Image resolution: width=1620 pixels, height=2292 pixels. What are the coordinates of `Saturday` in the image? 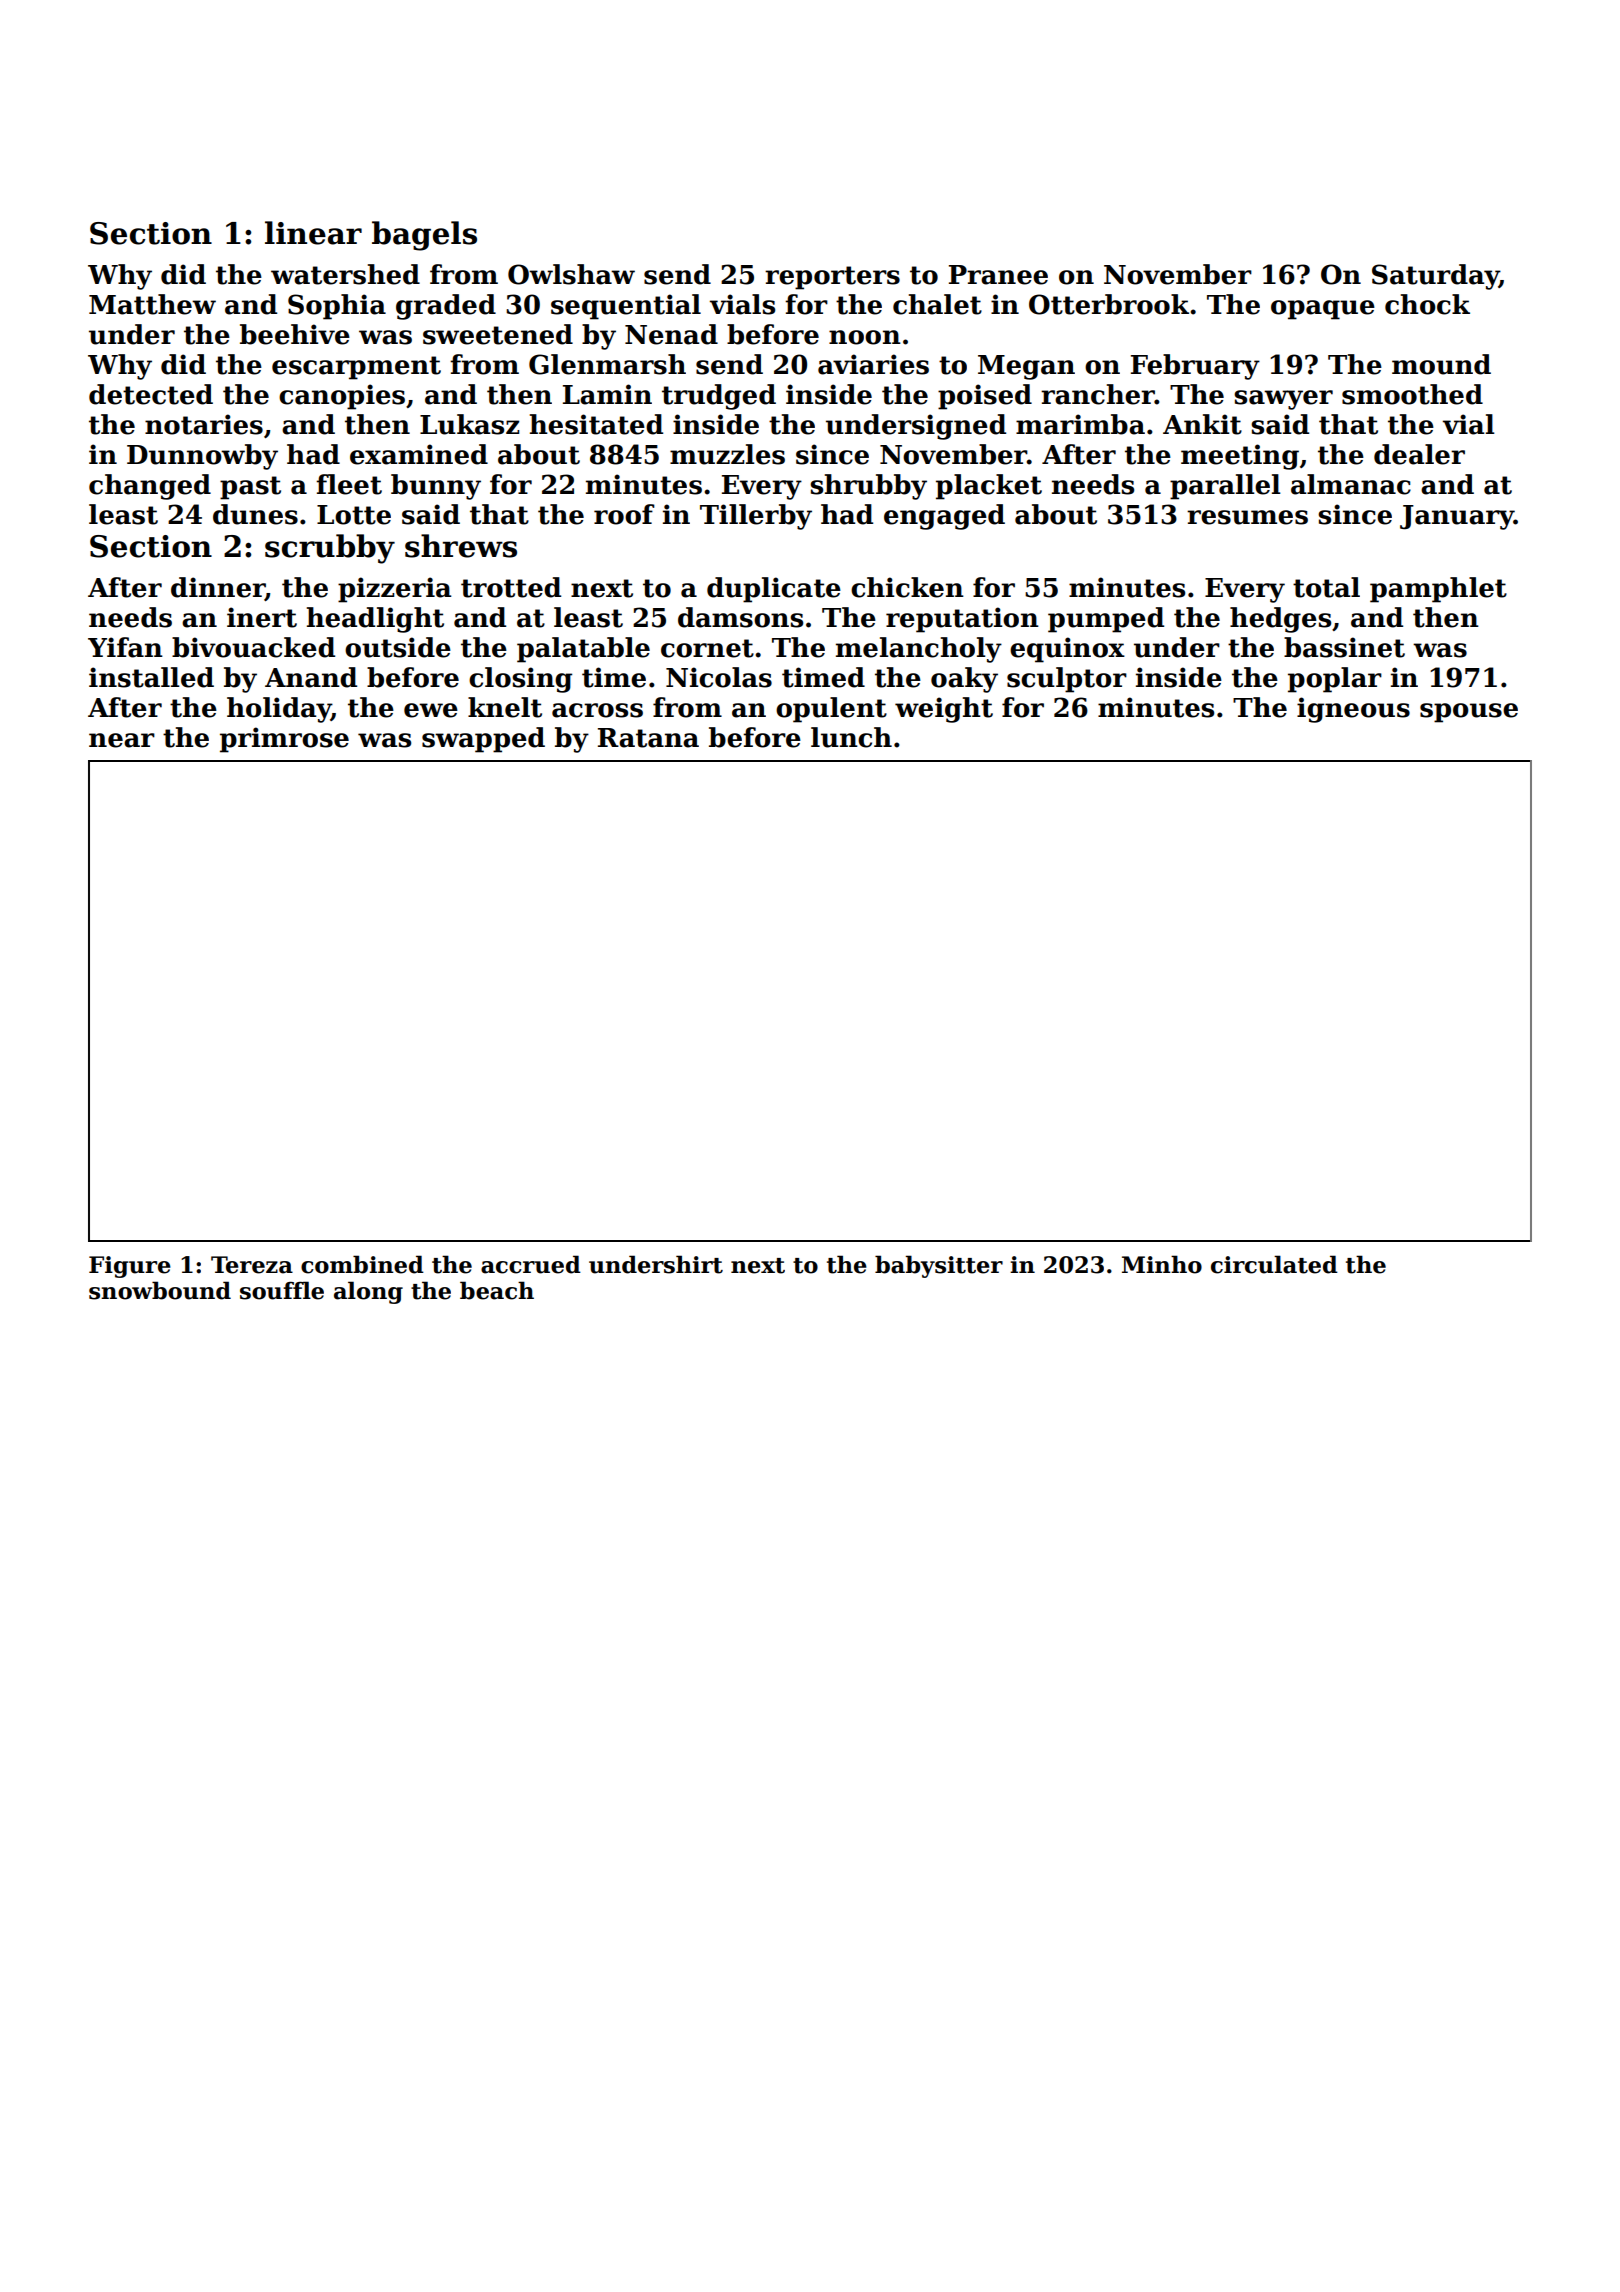 It's located at (1435, 277).
